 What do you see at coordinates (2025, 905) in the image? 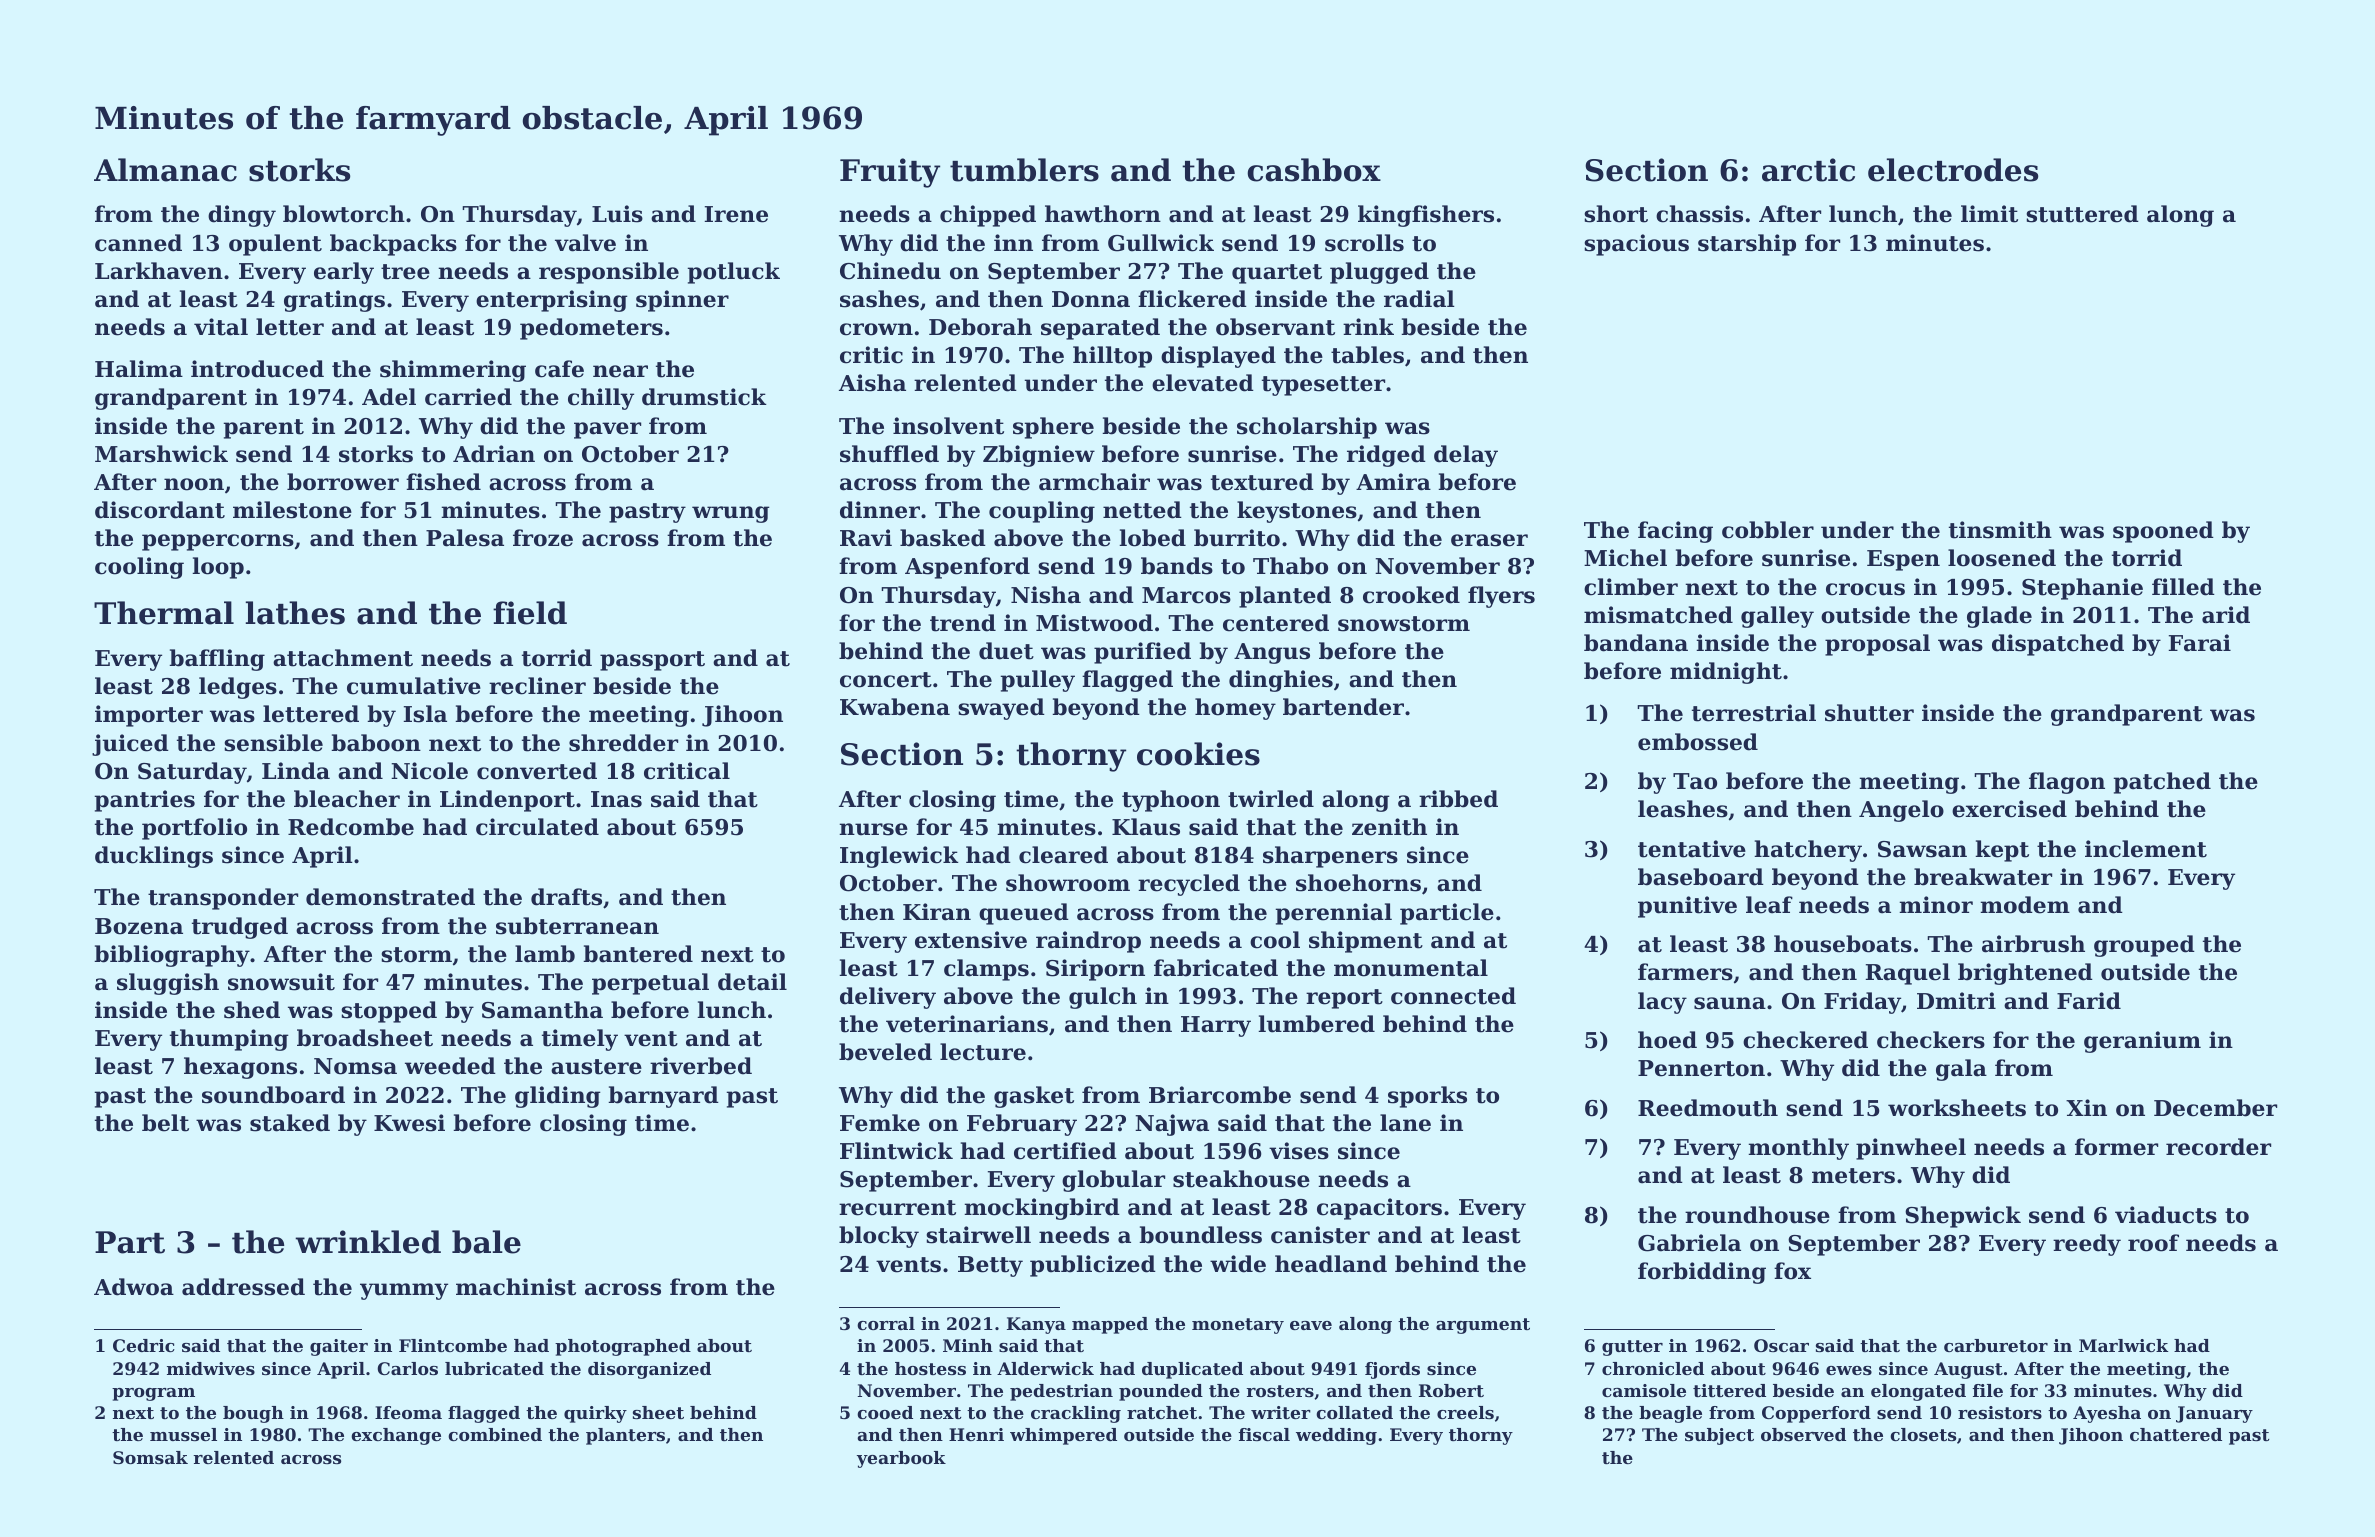
I see `modem` at bounding box center [2025, 905].
